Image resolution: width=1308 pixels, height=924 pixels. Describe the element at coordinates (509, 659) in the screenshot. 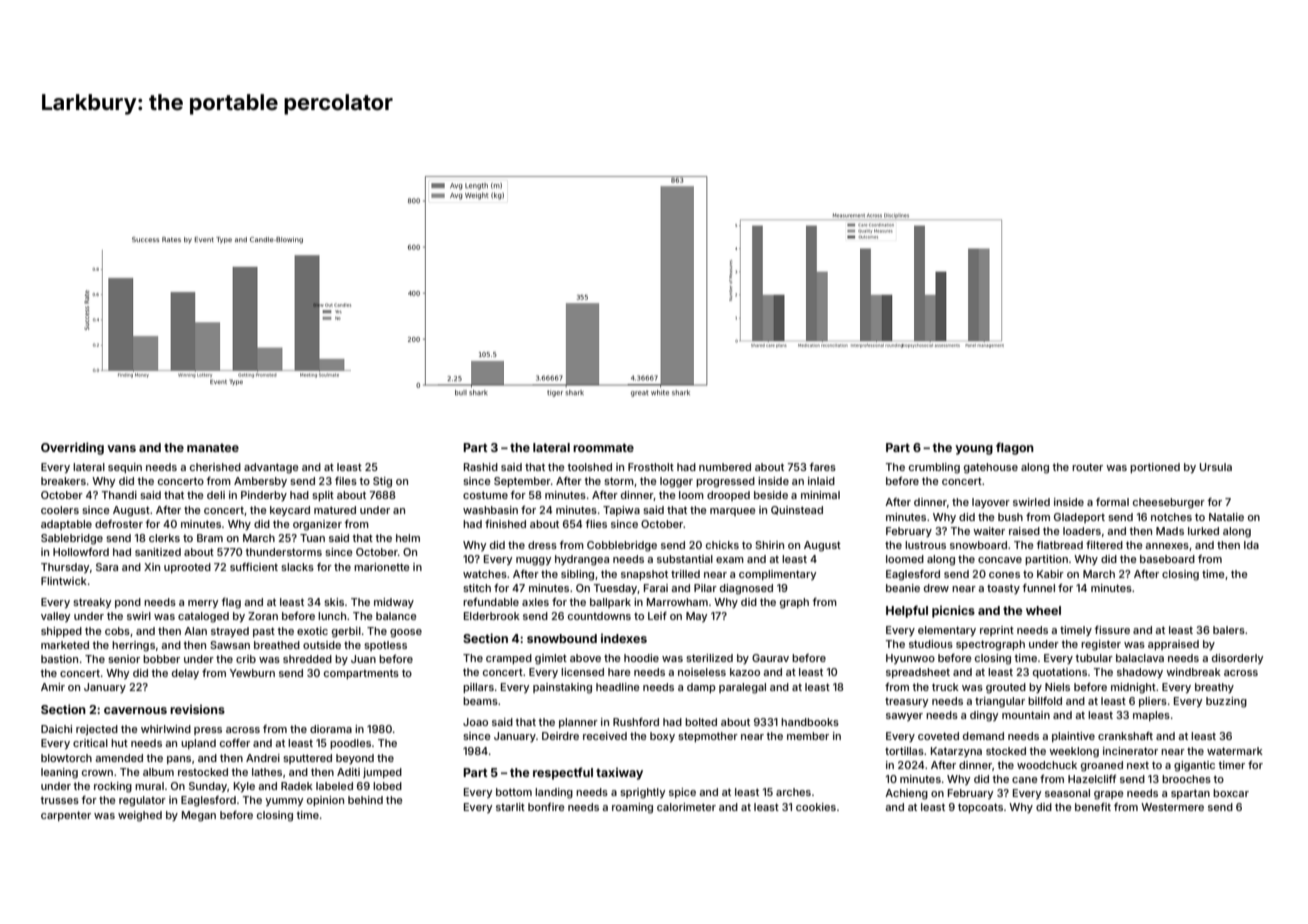

I see `cramped` at that location.
